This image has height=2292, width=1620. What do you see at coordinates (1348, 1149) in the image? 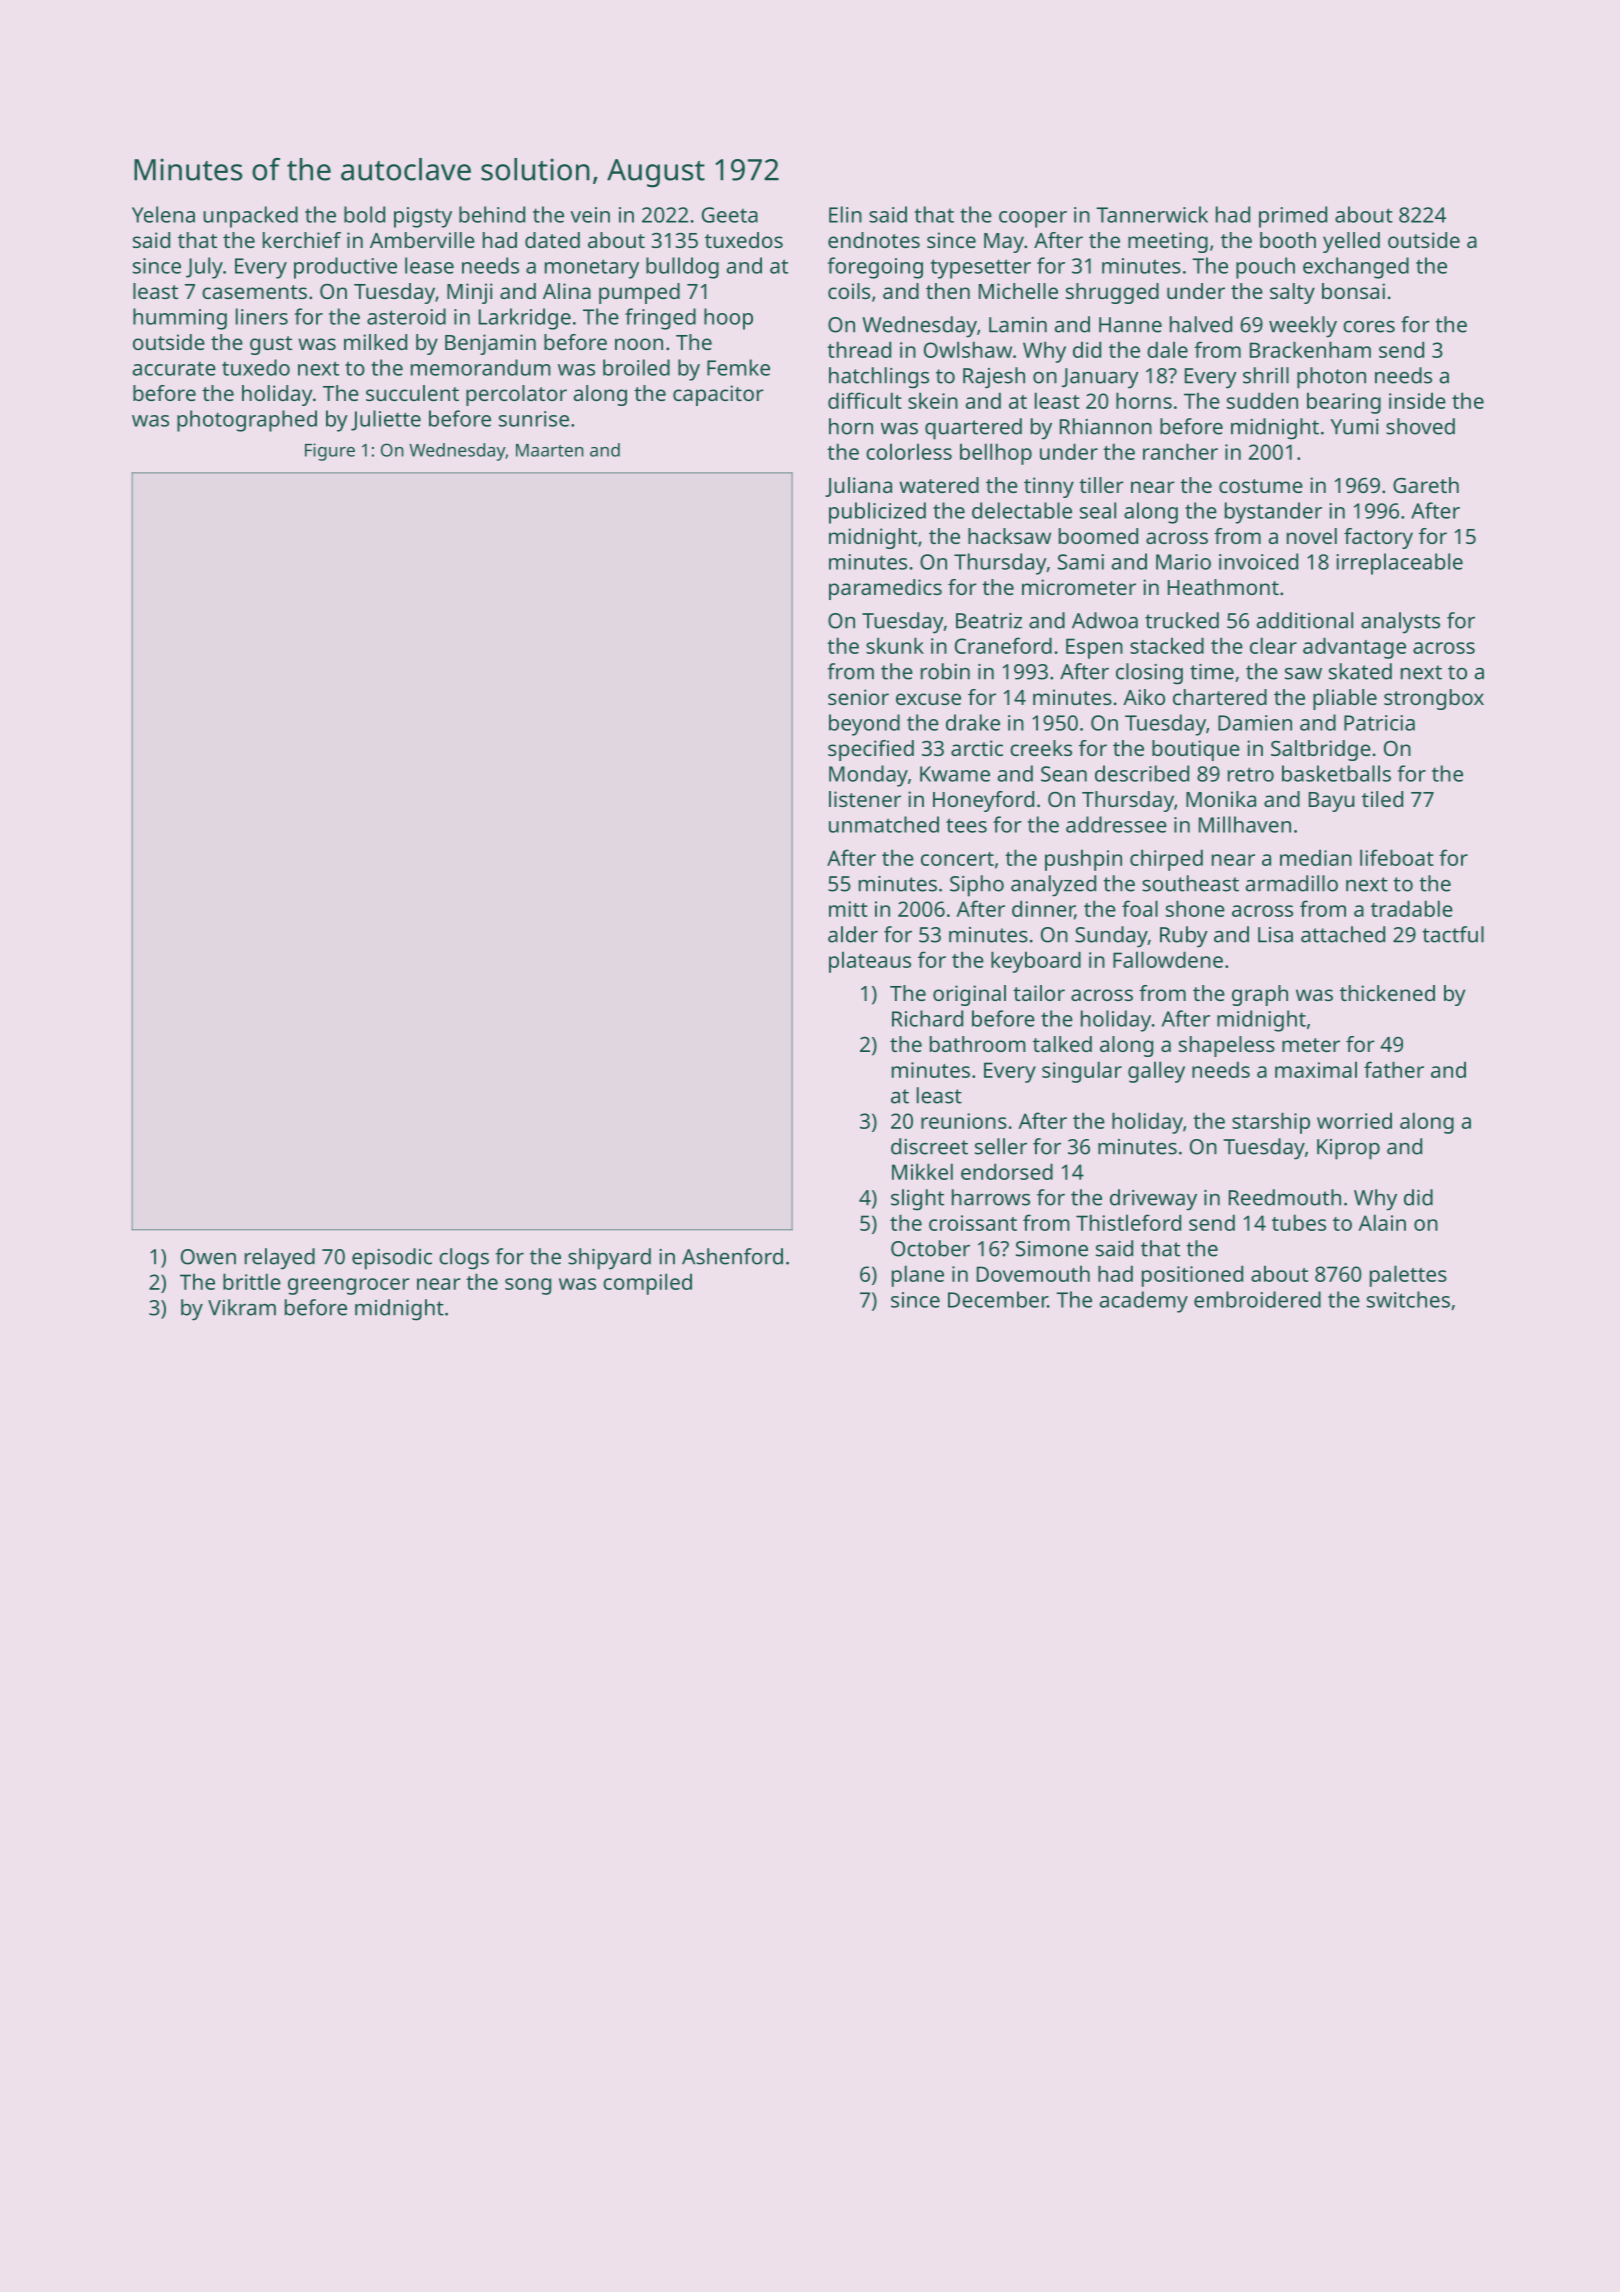
I see `Kiprop` at bounding box center [1348, 1149].
